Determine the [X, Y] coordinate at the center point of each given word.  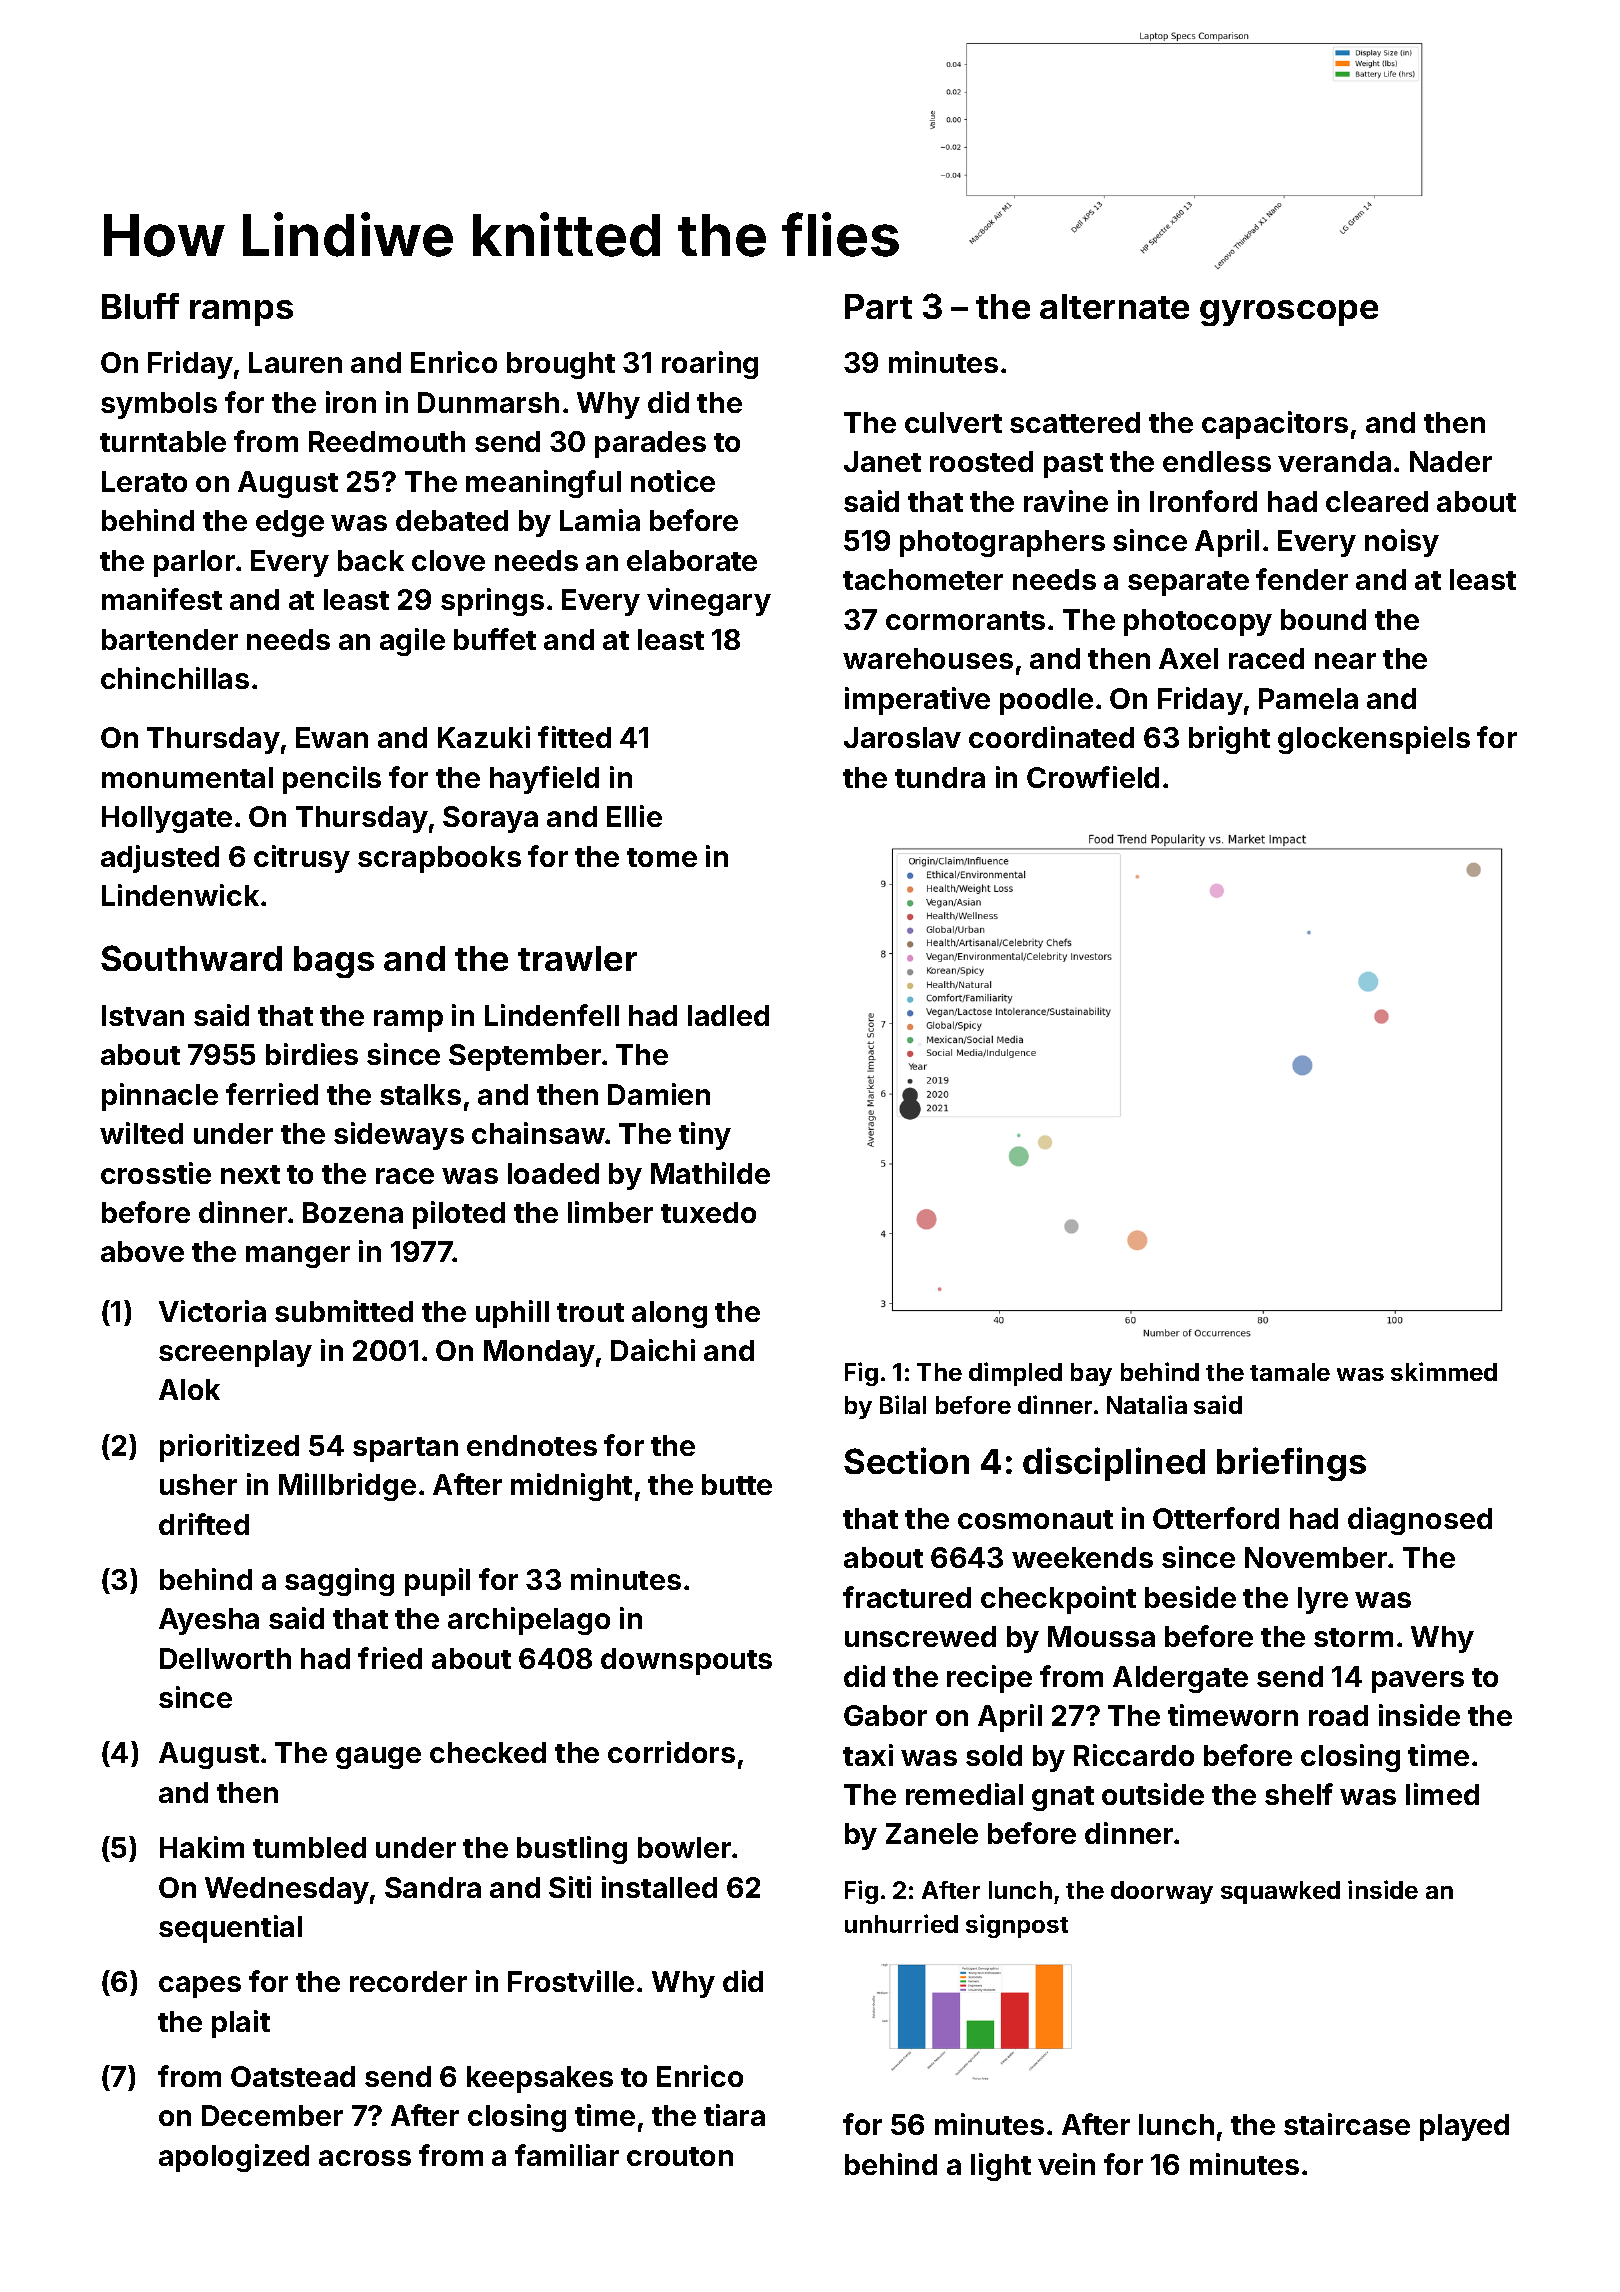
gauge [378, 1758]
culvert [953, 422]
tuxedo [708, 1212]
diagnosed [1420, 1521]
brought [561, 365]
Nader [1451, 461]
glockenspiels [1374, 740]
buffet [495, 639]
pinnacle [160, 1097]
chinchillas [175, 678]
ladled [728, 1015]
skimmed [1444, 1371]
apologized [234, 2158]
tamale [1290, 1372]
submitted [344, 1311]
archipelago [529, 1621]
